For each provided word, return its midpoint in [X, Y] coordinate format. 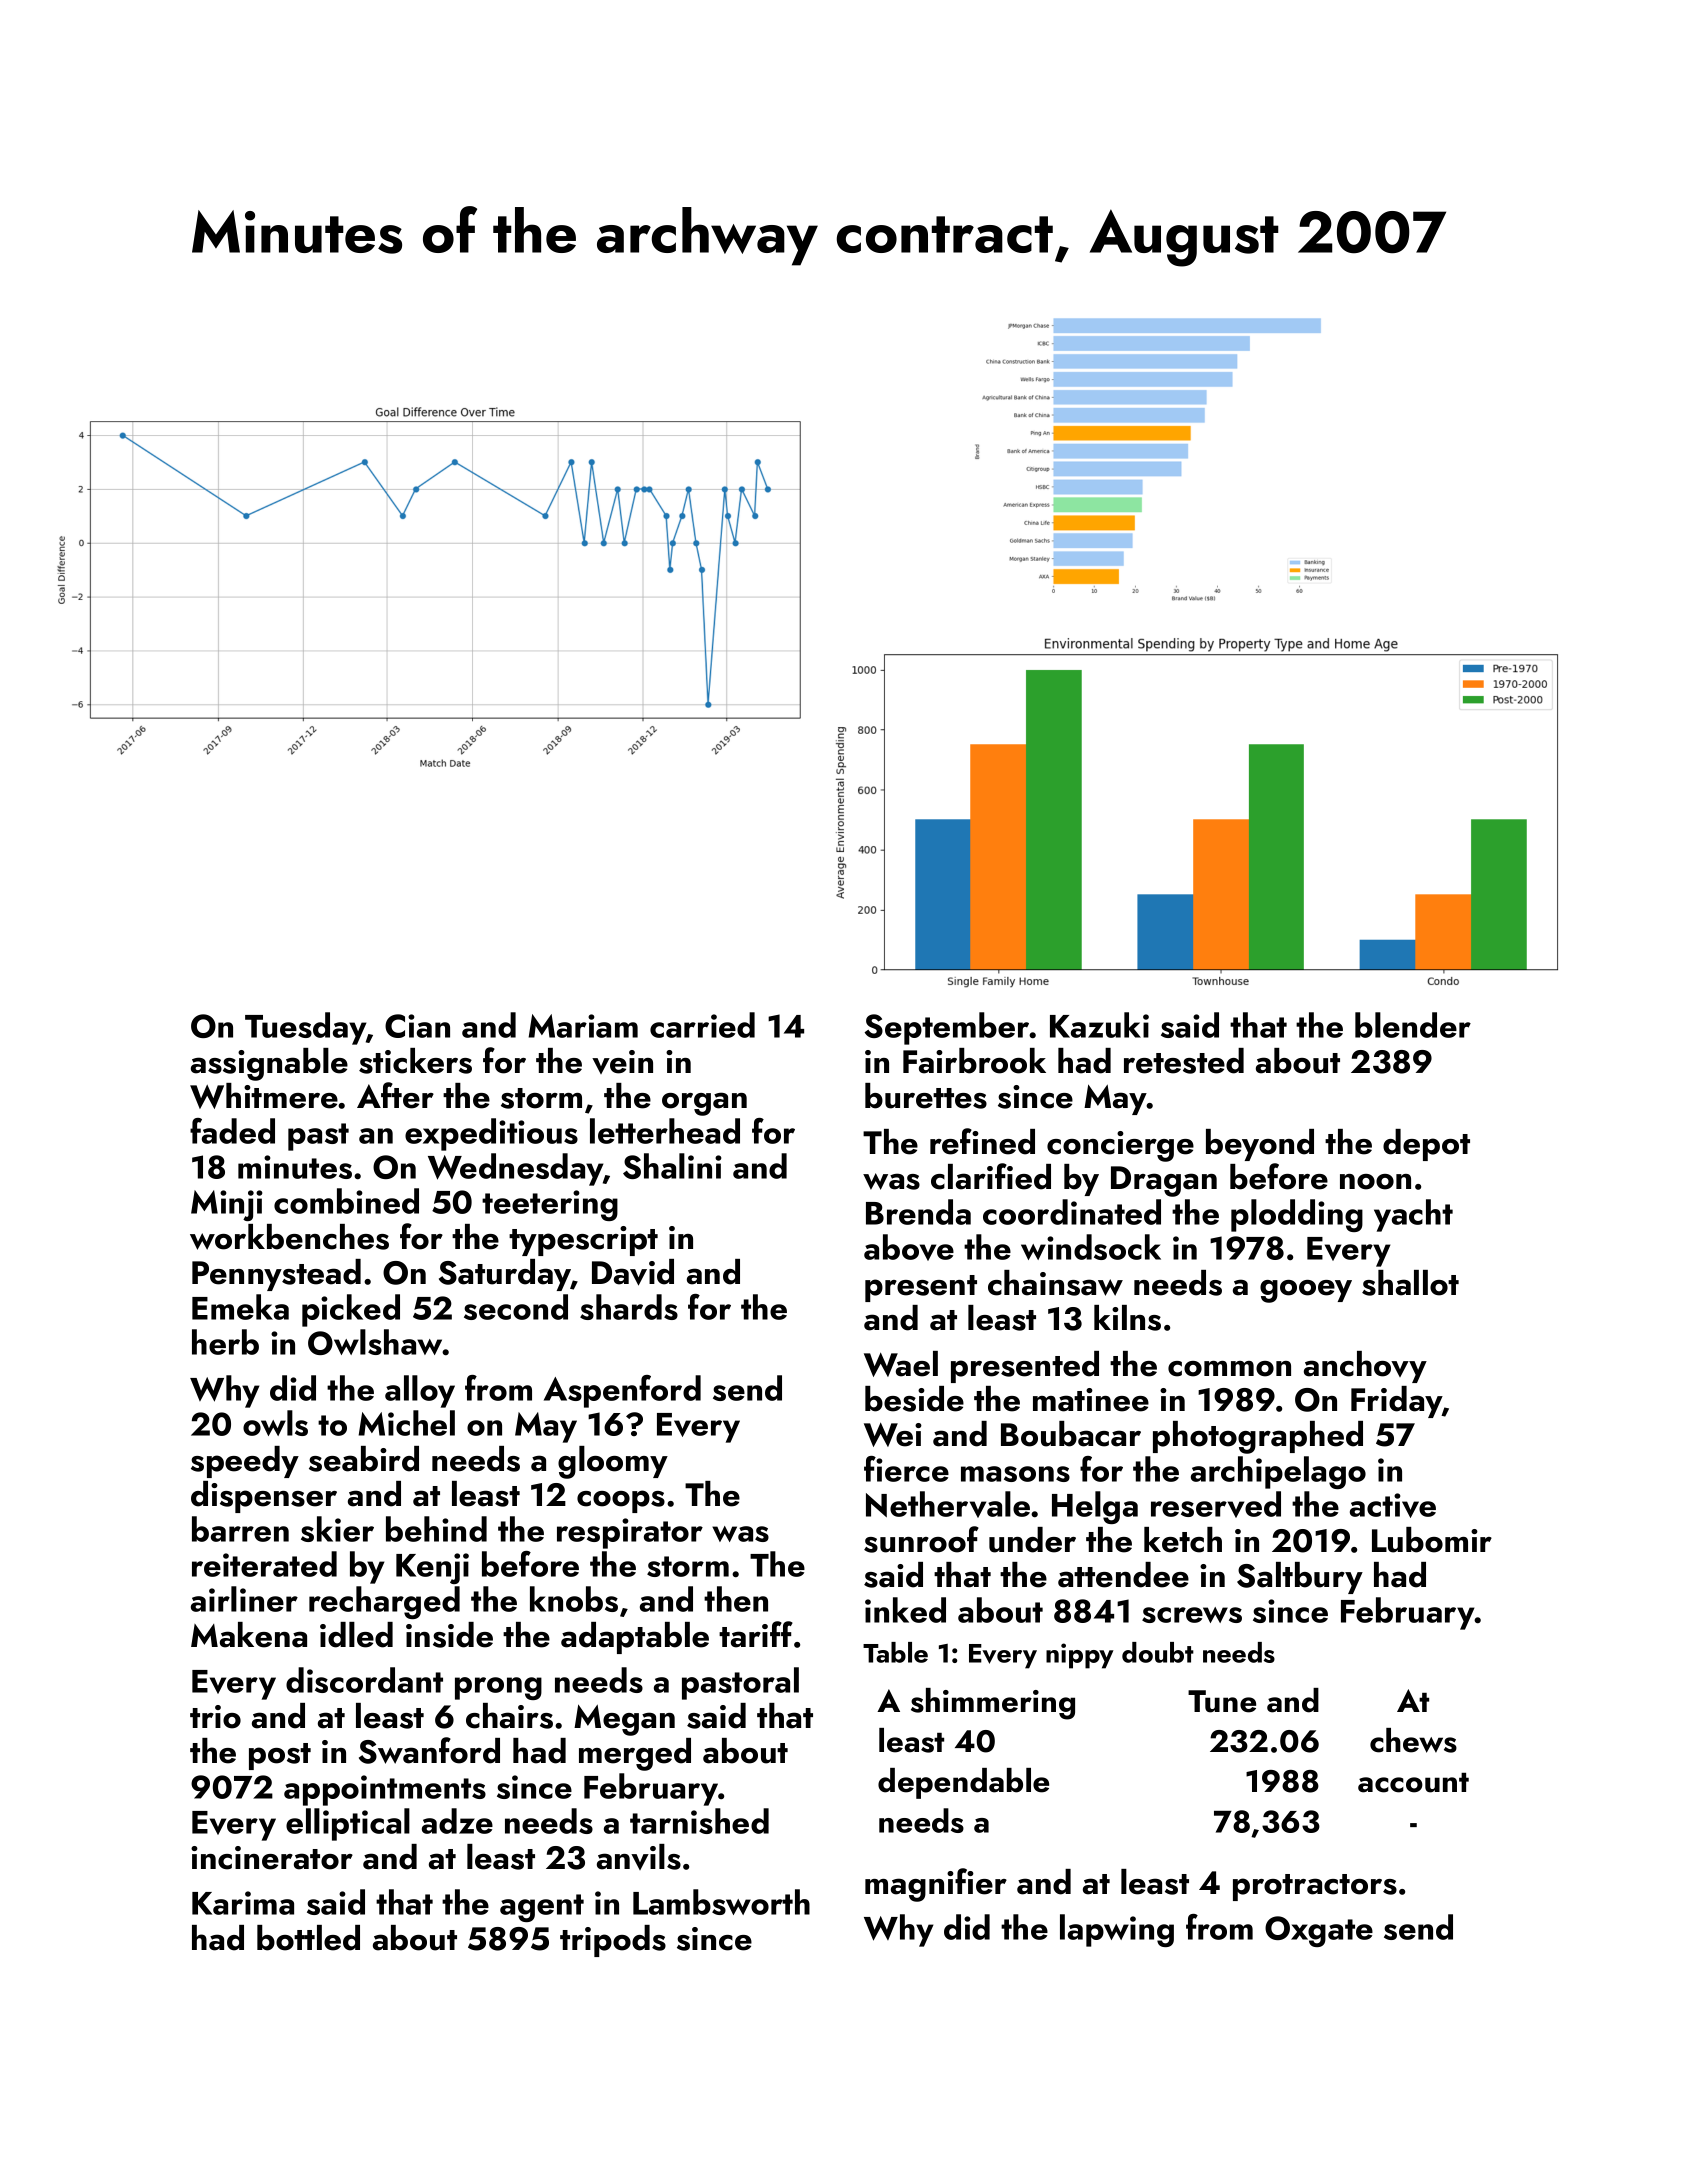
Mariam [583, 1026]
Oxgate [1319, 1931]
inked [905, 1610]
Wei [893, 1435]
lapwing [1117, 1930]
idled [356, 1635]
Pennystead [276, 1275]
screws [1192, 1615]
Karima [243, 1903]
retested [1184, 1061]
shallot [1410, 1283]
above [909, 1247]
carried [702, 1025]
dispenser [264, 1497]
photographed [1258, 1437]
